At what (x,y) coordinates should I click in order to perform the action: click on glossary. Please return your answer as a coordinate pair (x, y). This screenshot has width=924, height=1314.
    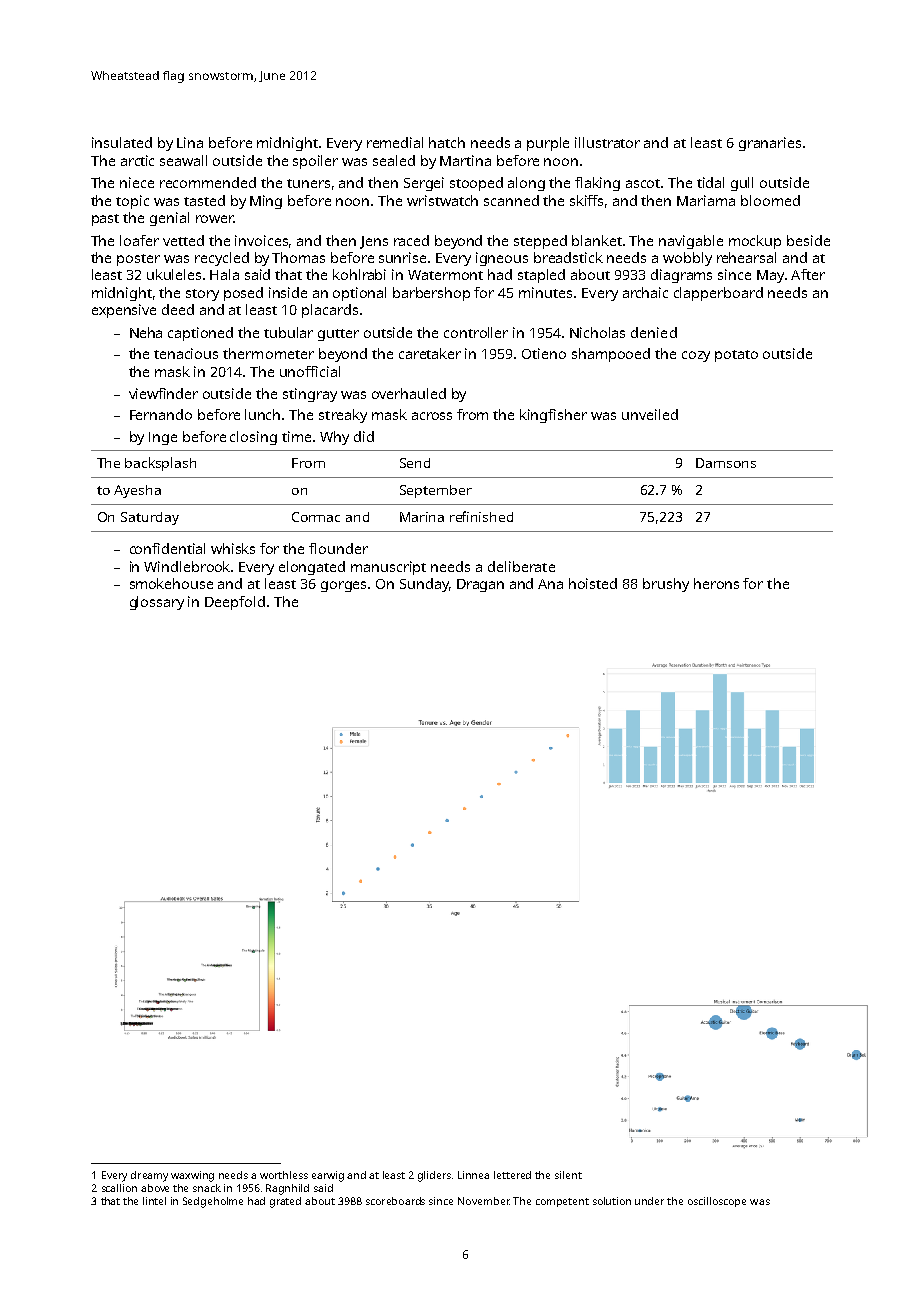
    Looking at the image, I should click on (157, 603).
